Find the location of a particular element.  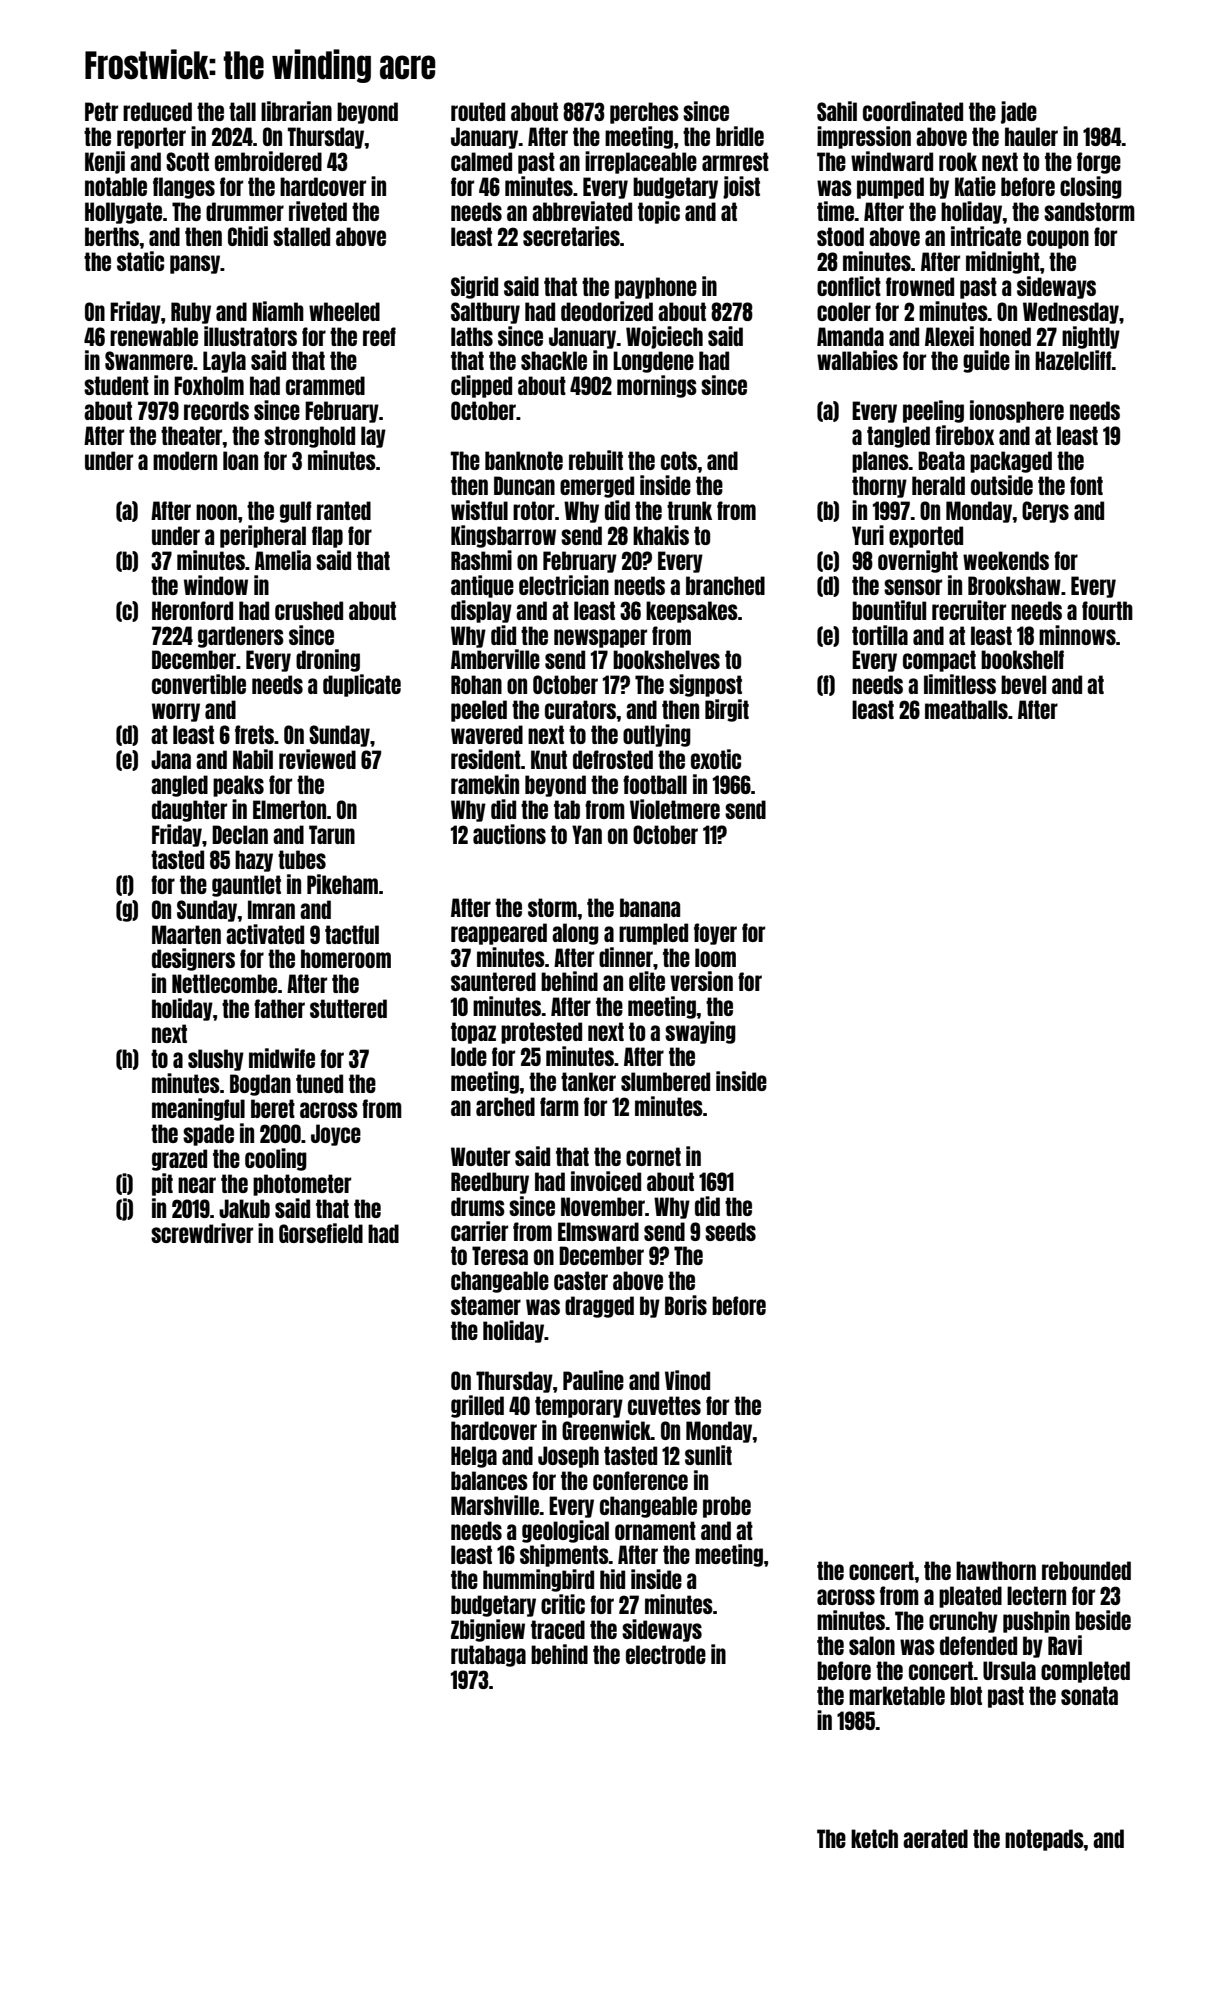

Zbigniew is located at coordinates (488, 1630).
